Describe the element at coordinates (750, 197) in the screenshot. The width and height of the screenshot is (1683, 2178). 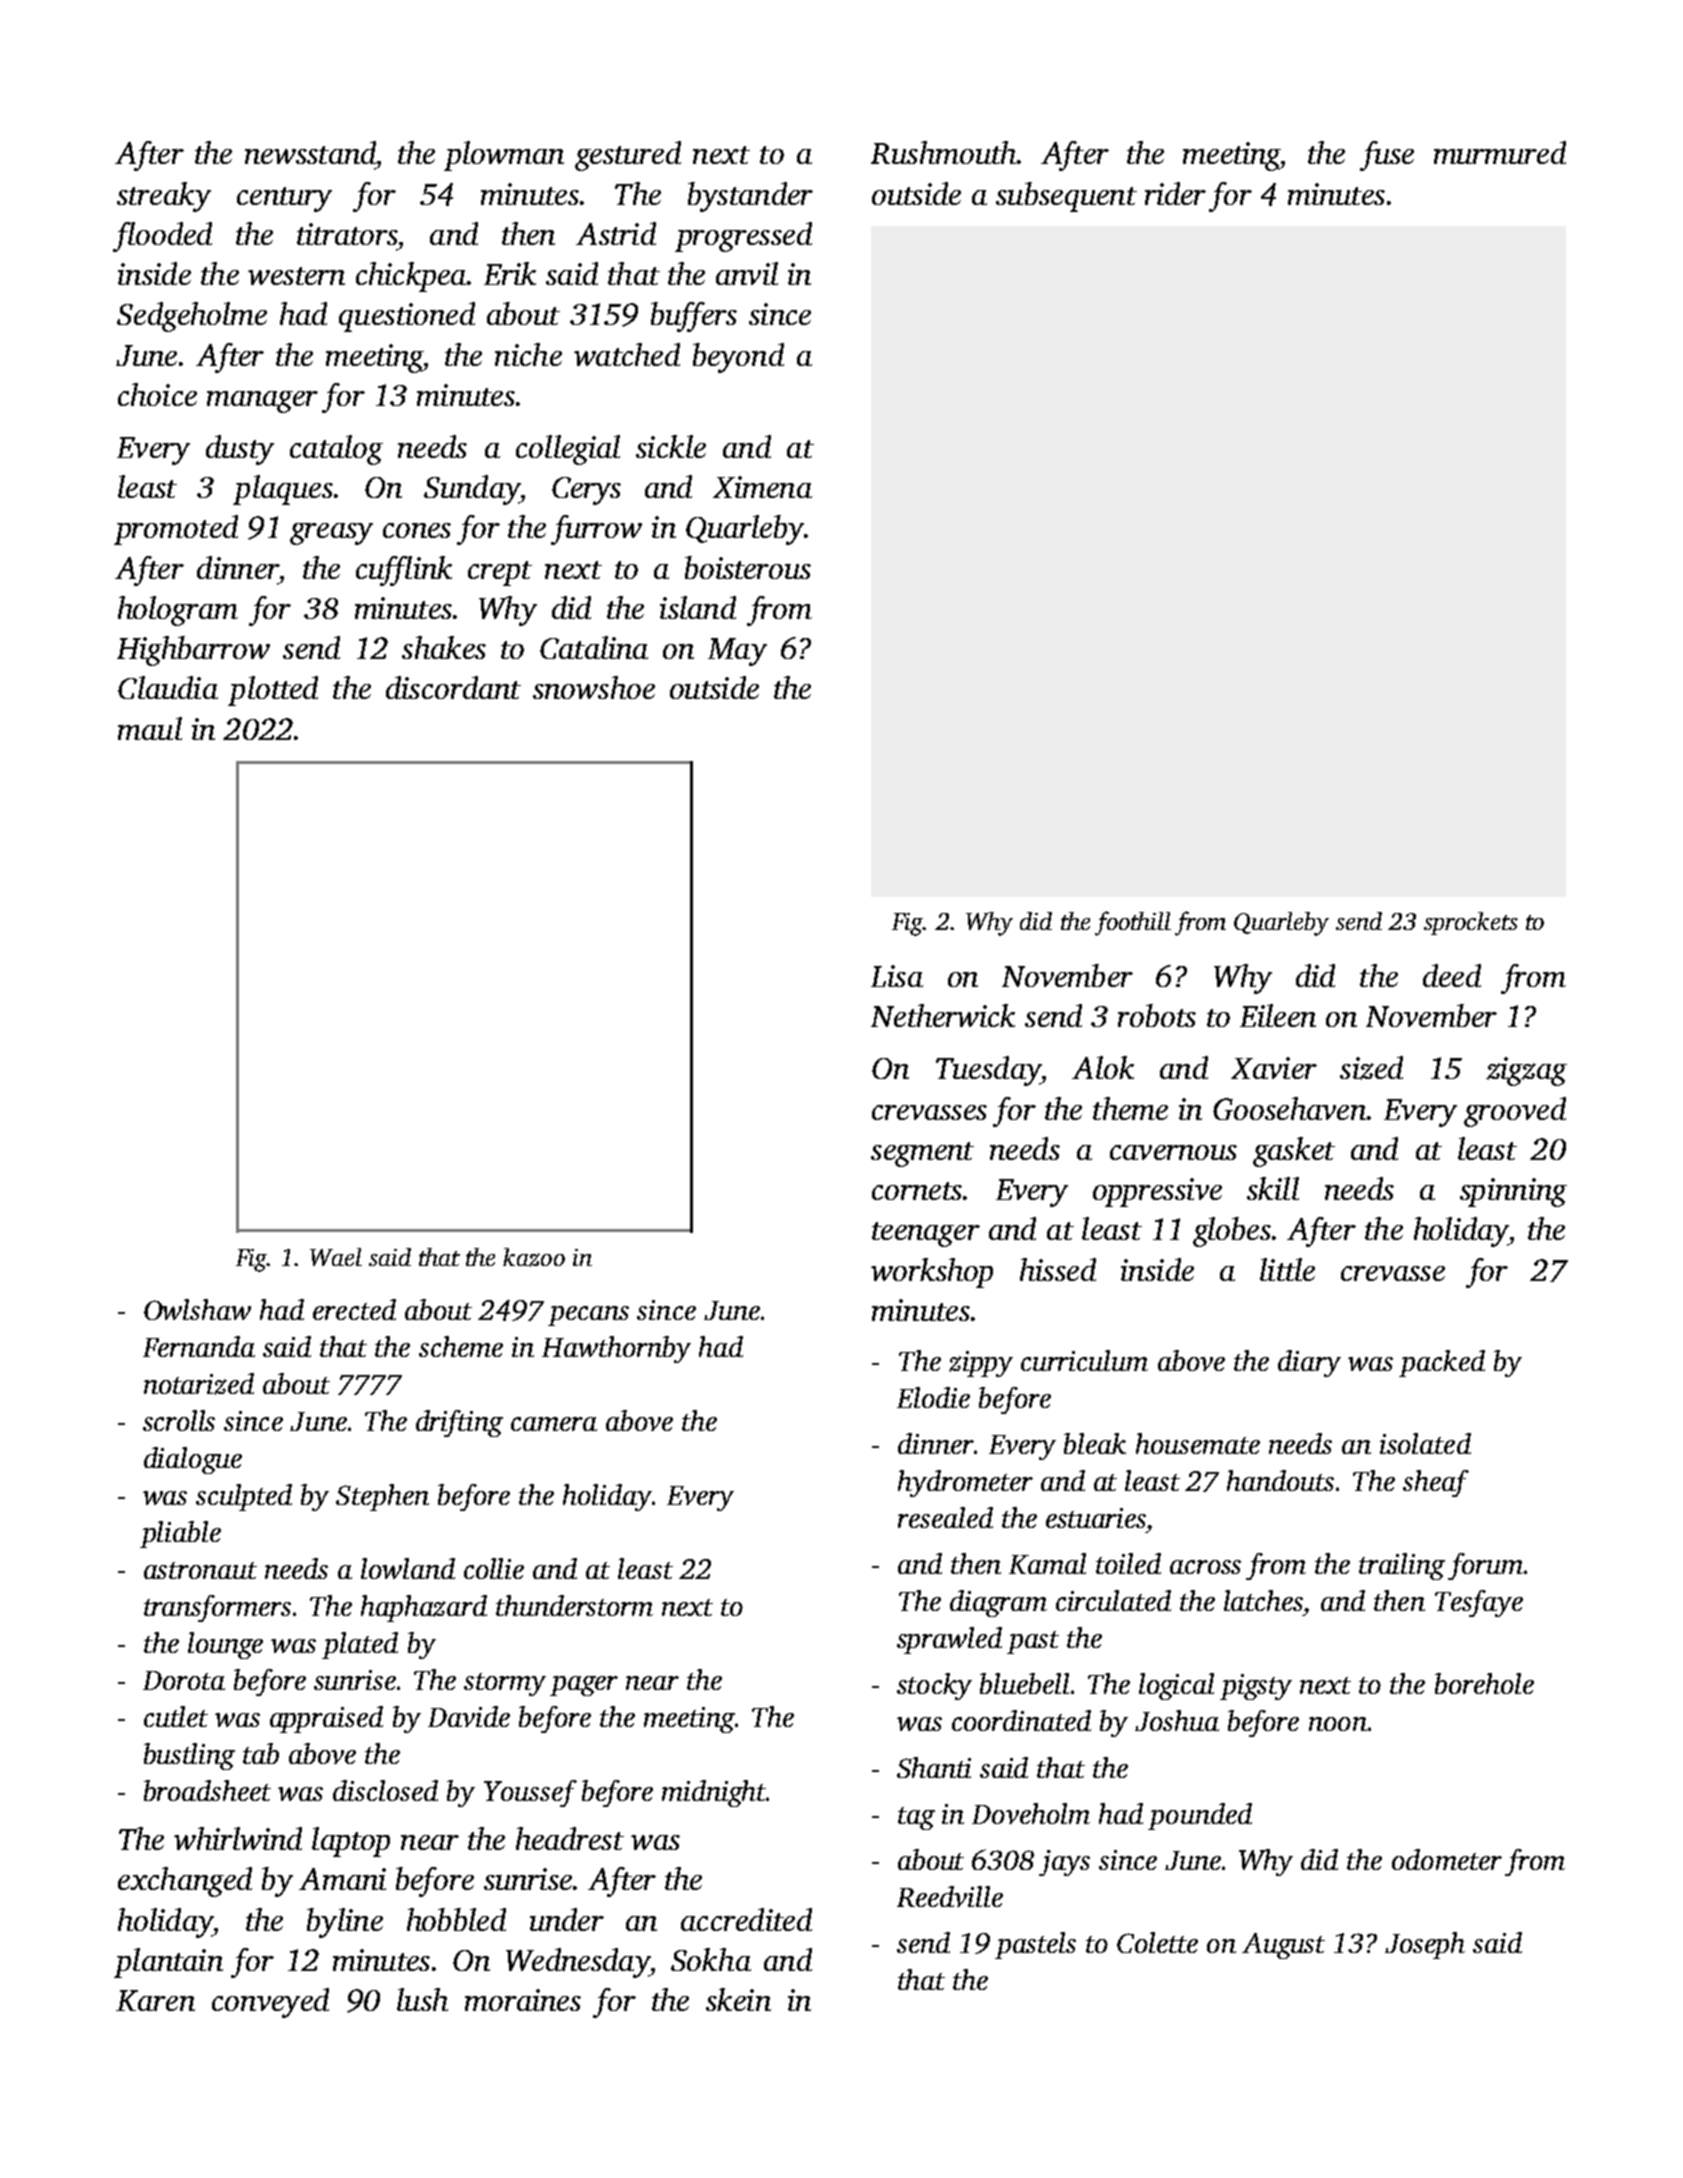
I see `bystander` at that location.
